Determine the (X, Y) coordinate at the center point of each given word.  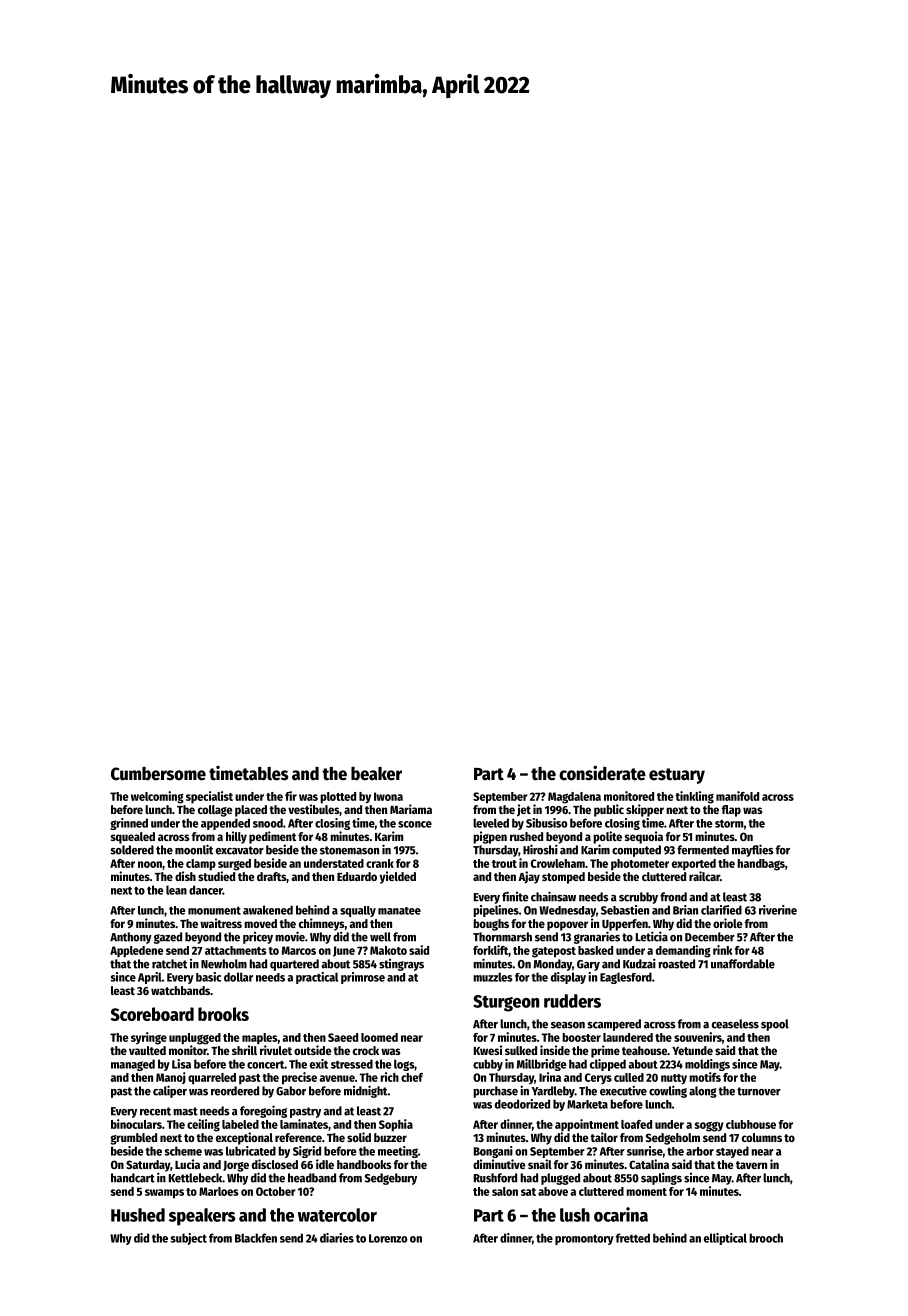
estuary (677, 776)
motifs (705, 1077)
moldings (707, 1065)
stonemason (349, 850)
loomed (379, 1037)
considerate (602, 773)
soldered (132, 850)
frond (673, 897)
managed (133, 1065)
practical (317, 978)
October (276, 1191)
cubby (488, 1065)
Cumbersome (158, 774)
